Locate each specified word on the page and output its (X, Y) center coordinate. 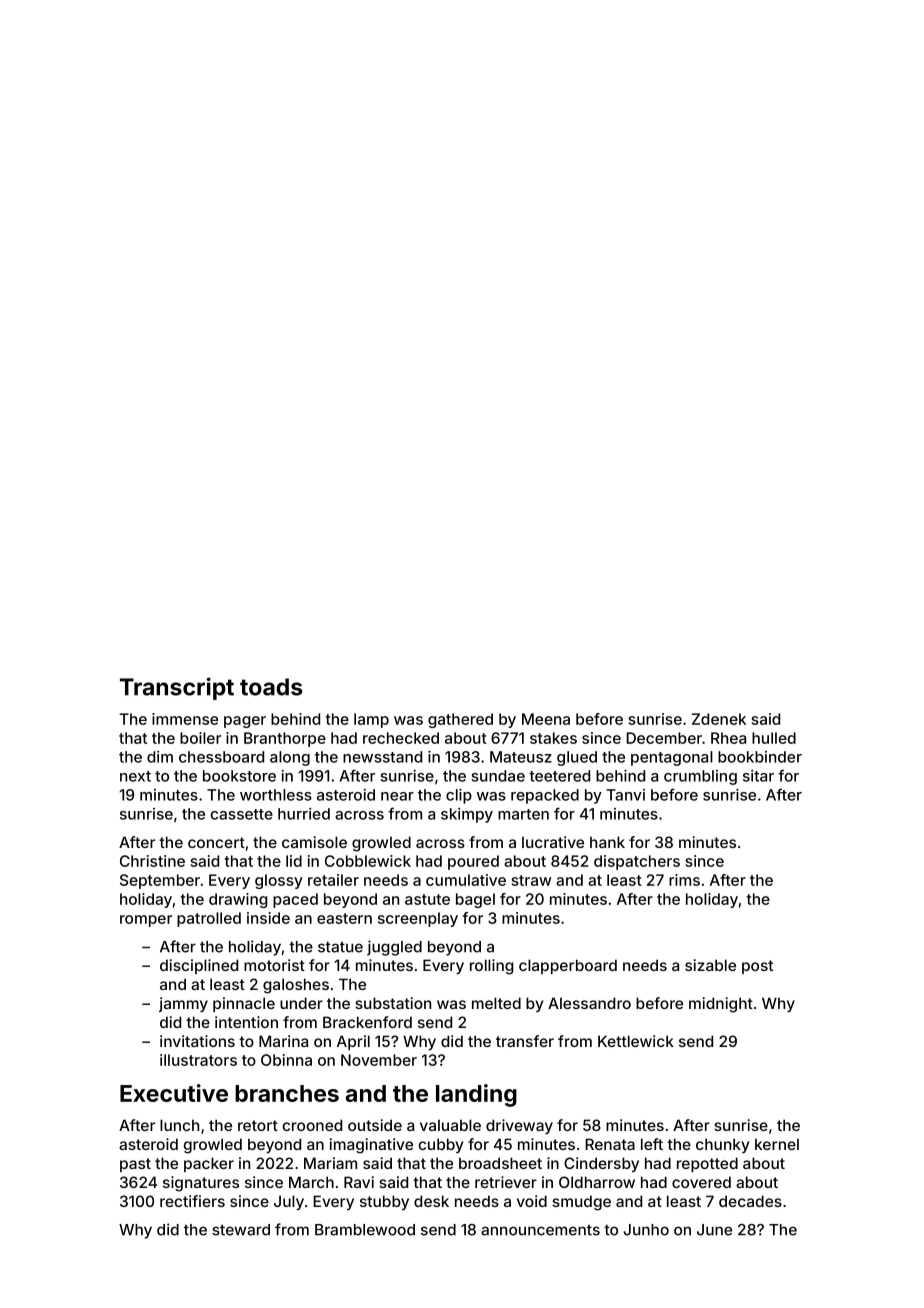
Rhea (728, 738)
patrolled (209, 919)
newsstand (382, 757)
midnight (721, 1005)
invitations (197, 1041)
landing (476, 1095)
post (757, 967)
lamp (371, 720)
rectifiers (192, 1201)
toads (271, 687)
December (664, 738)
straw (531, 880)
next (135, 776)
